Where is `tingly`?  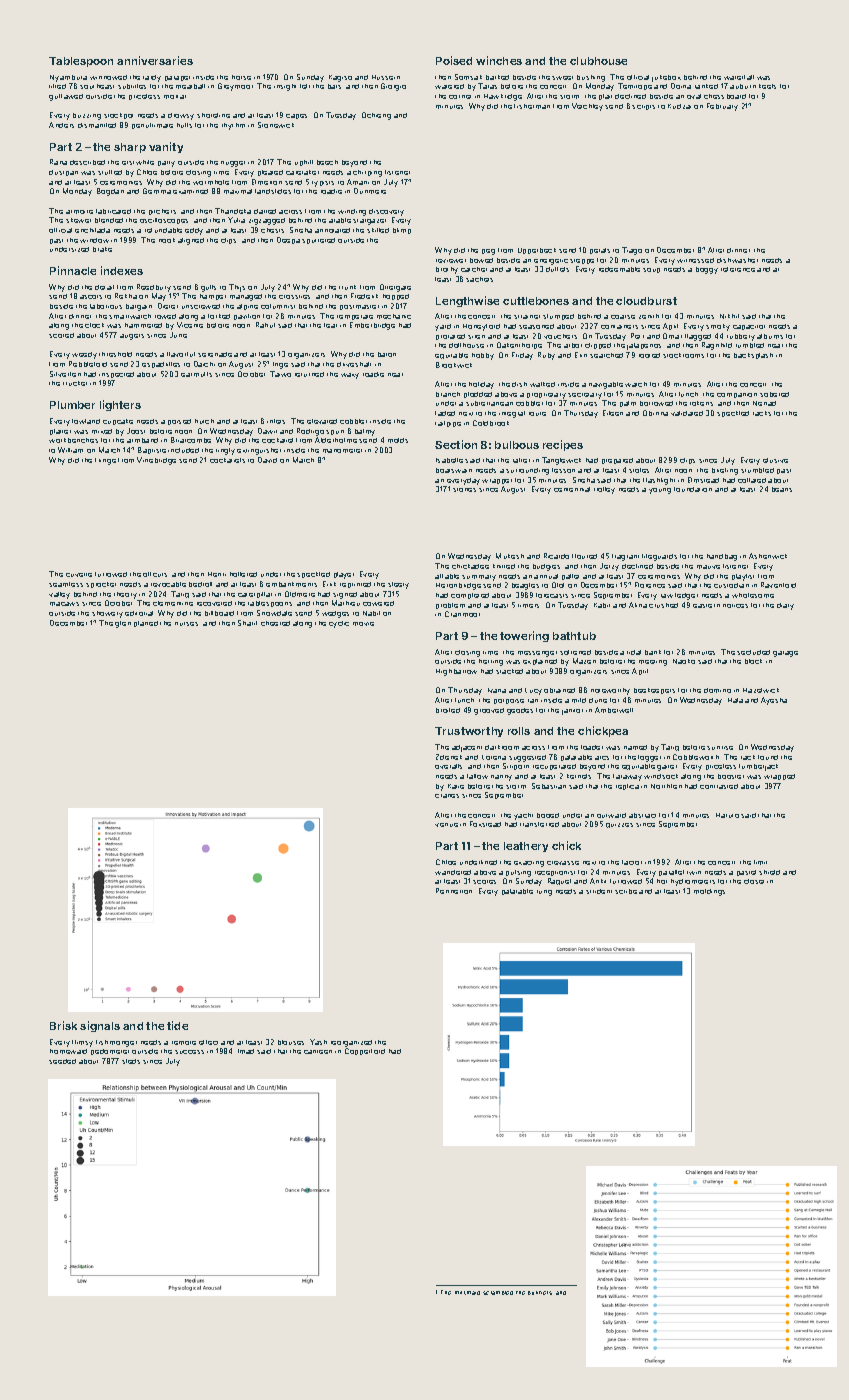
tingly is located at coordinates (225, 451).
